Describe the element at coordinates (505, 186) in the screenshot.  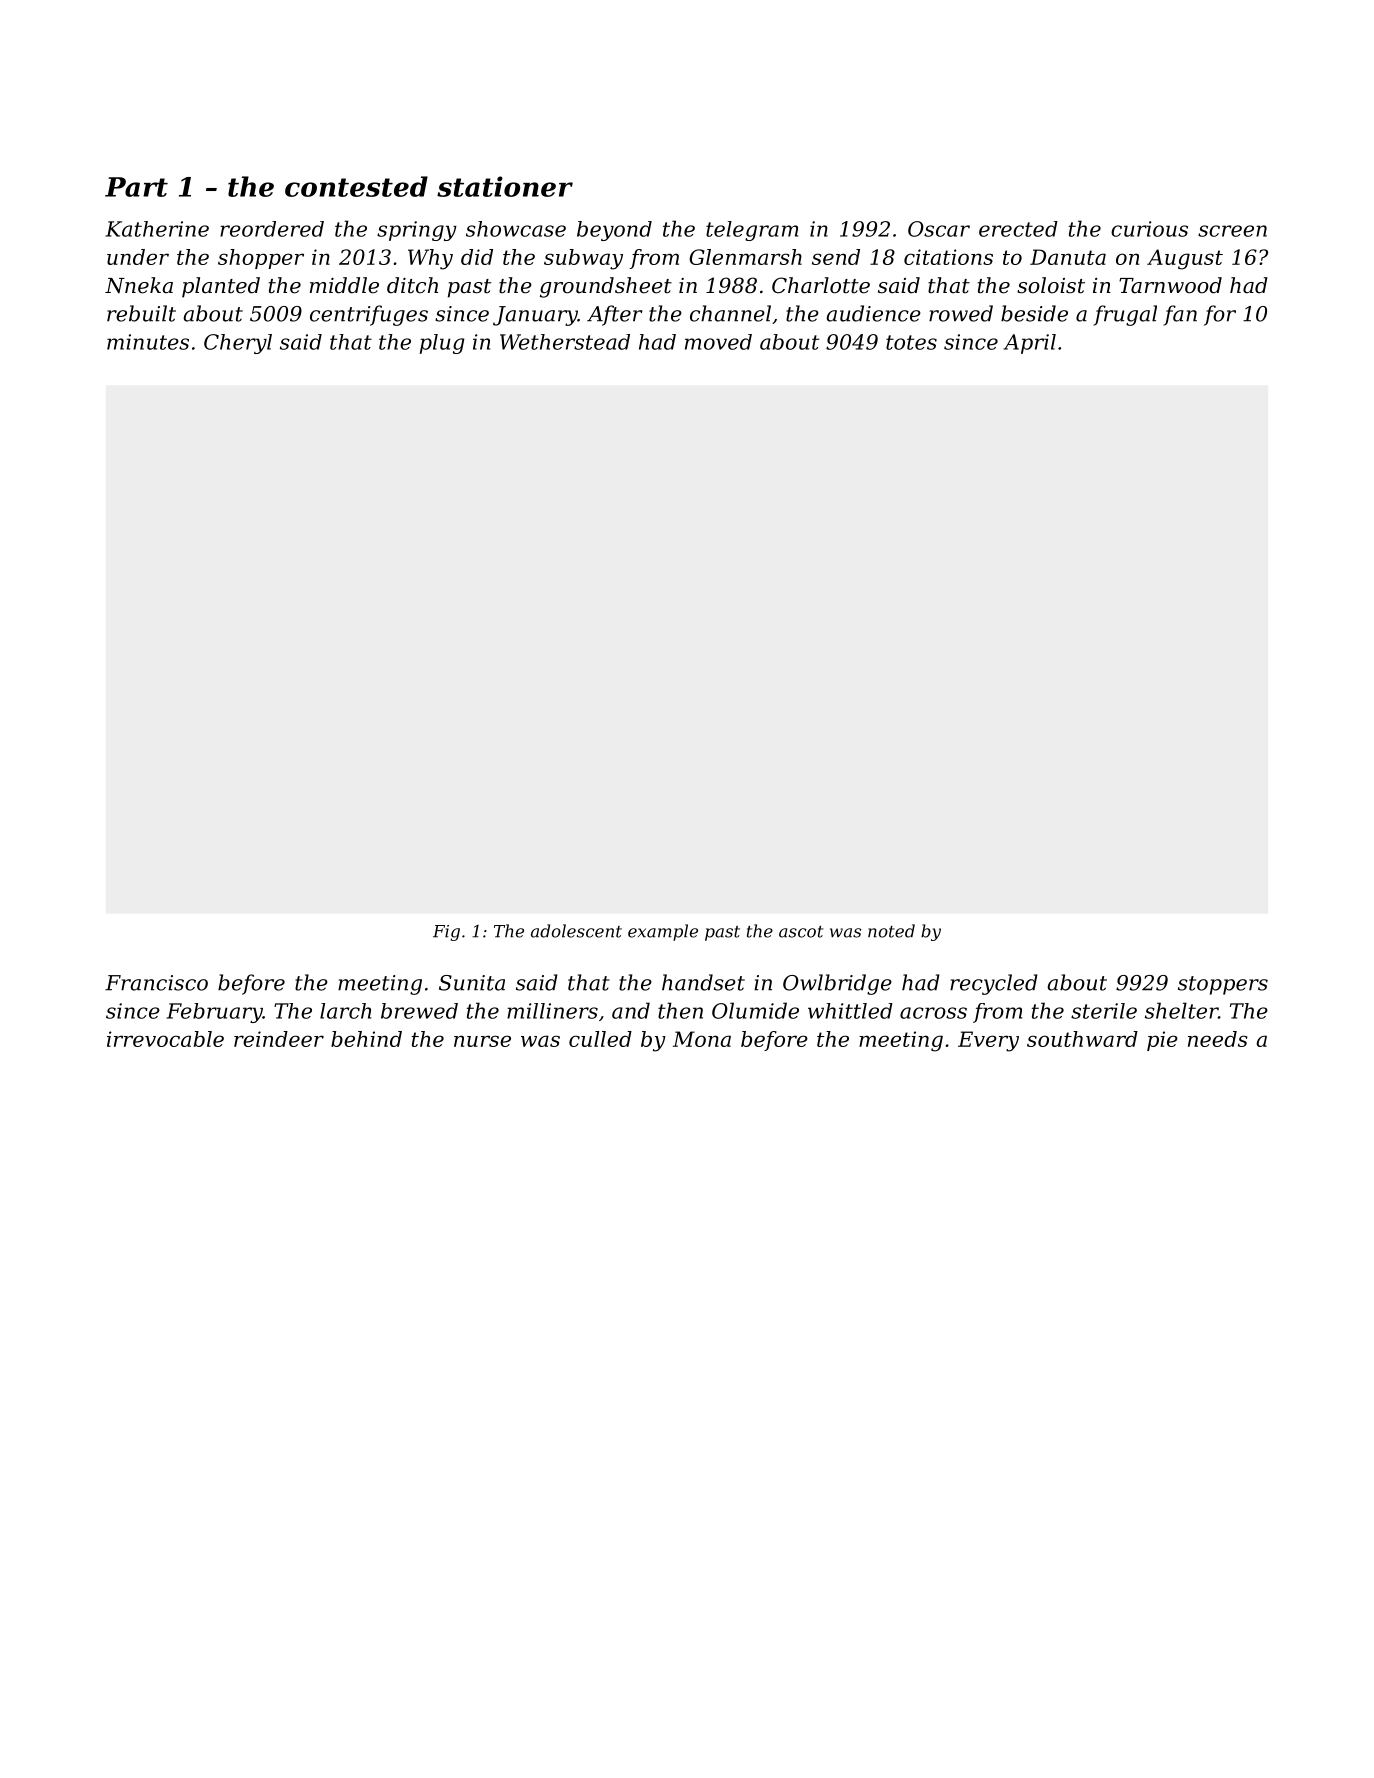
I see `stationer` at that location.
